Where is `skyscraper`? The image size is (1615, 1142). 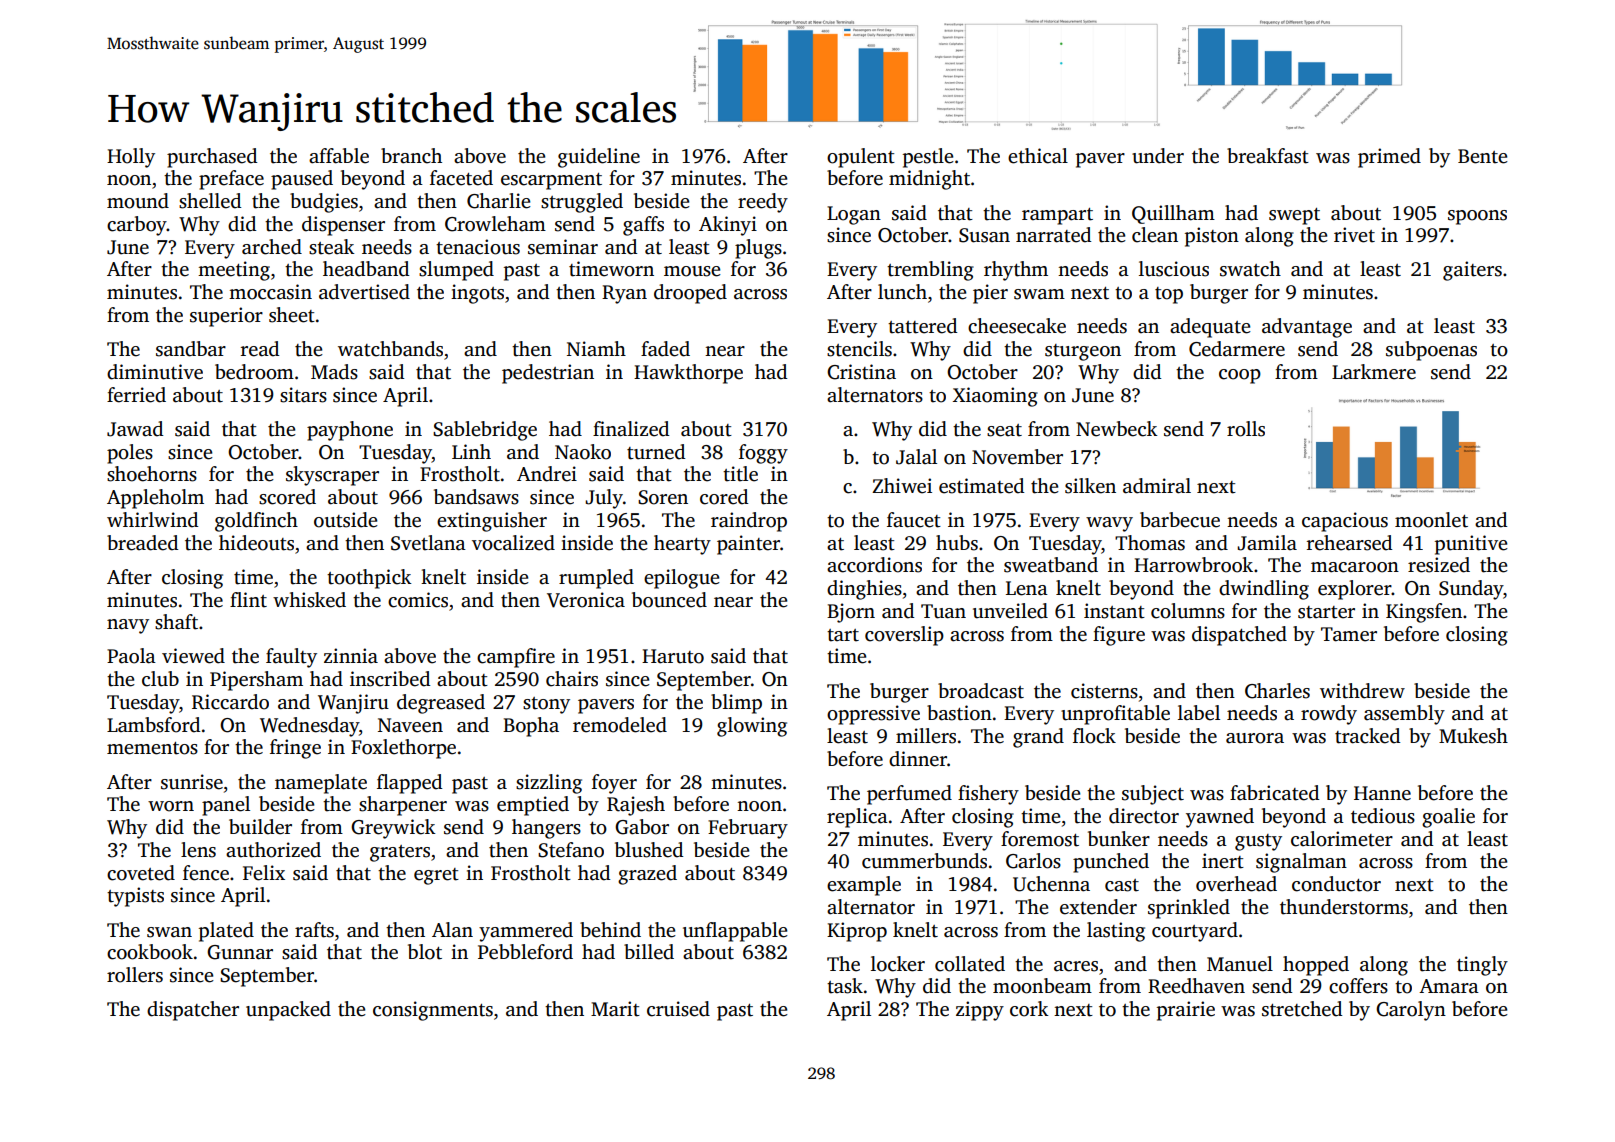 skyscraper is located at coordinates (332, 476).
